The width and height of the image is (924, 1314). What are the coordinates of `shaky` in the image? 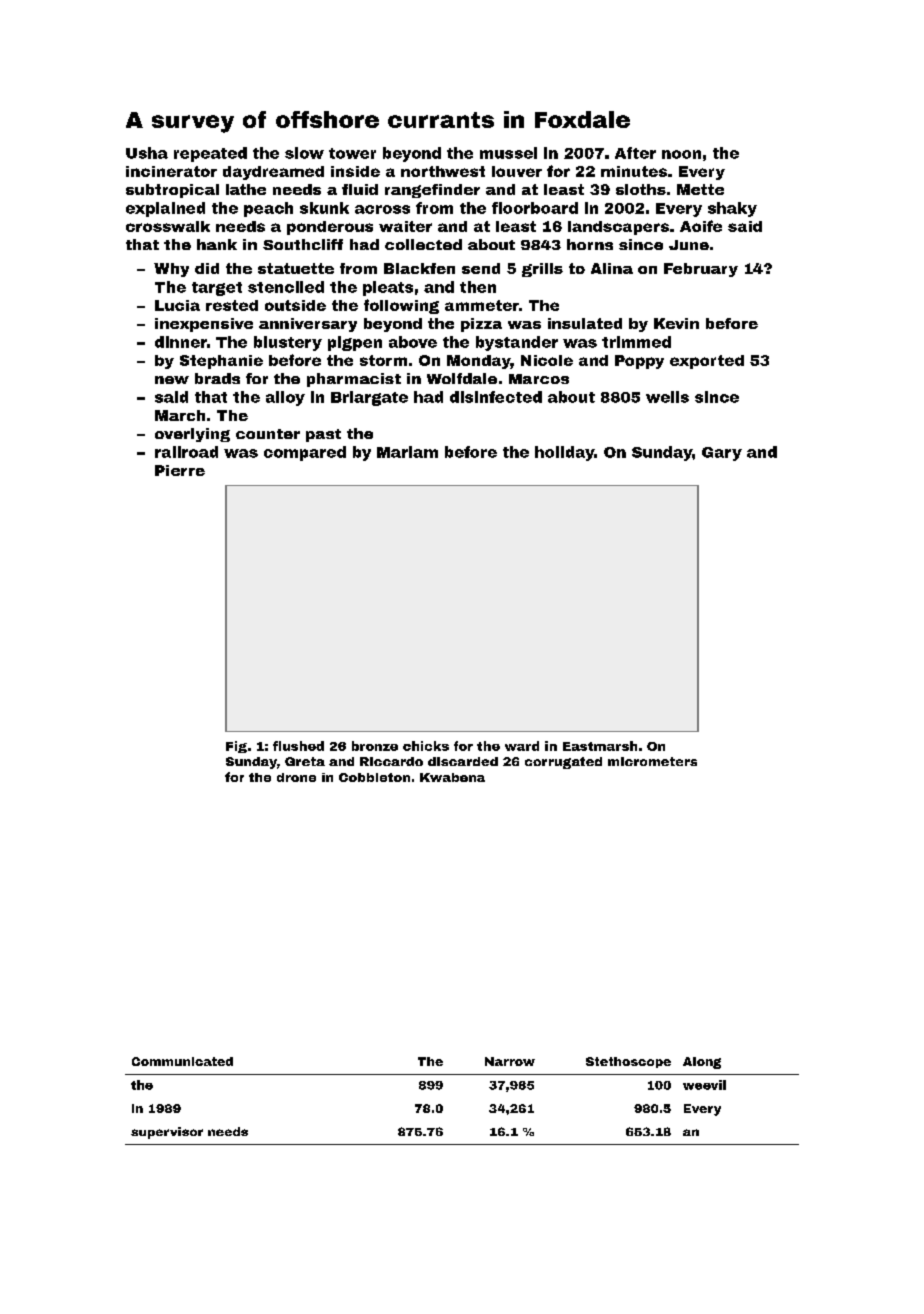 It's located at (732, 209).
